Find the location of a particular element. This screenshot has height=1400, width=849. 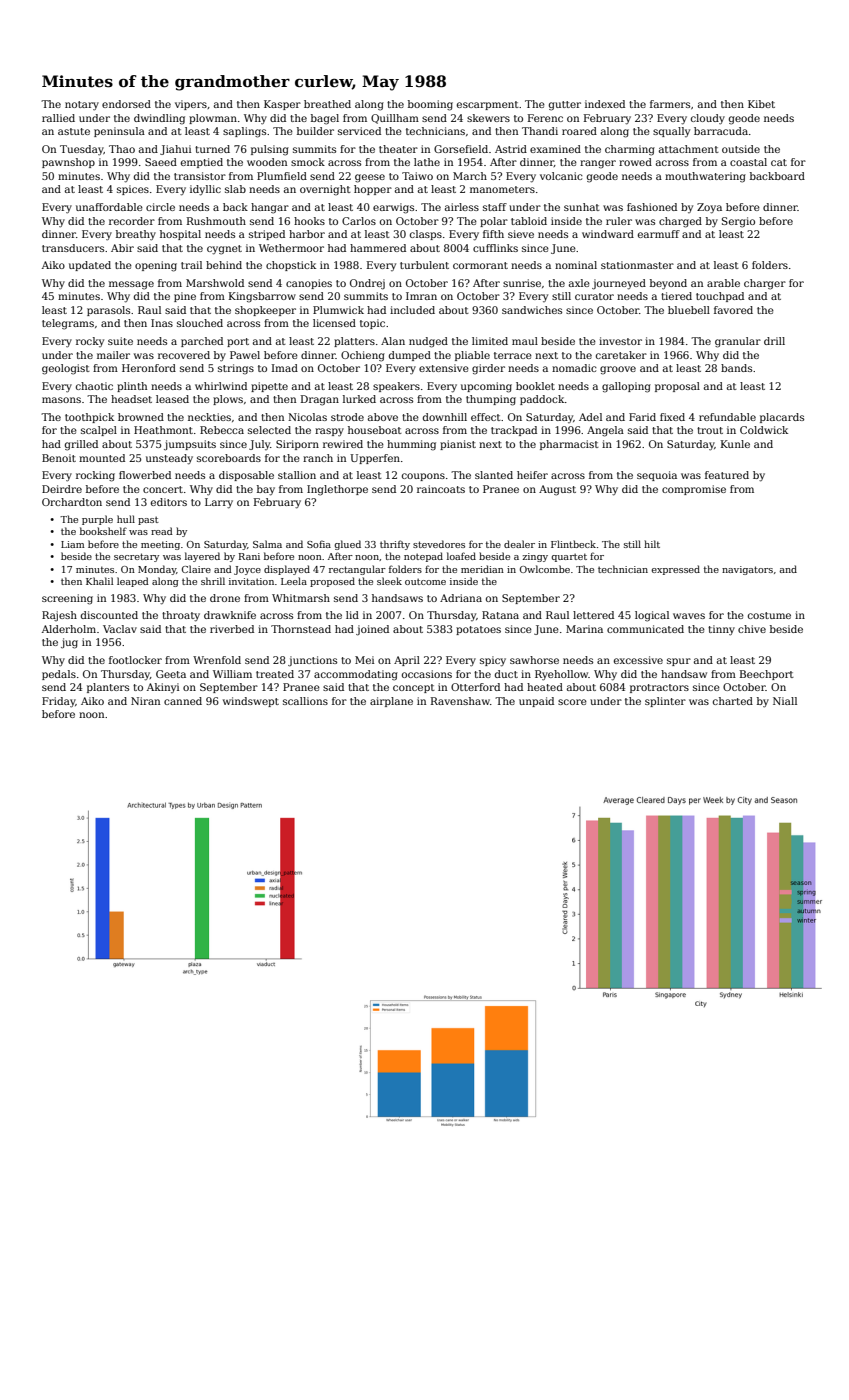

Wrenfold is located at coordinates (217, 660).
